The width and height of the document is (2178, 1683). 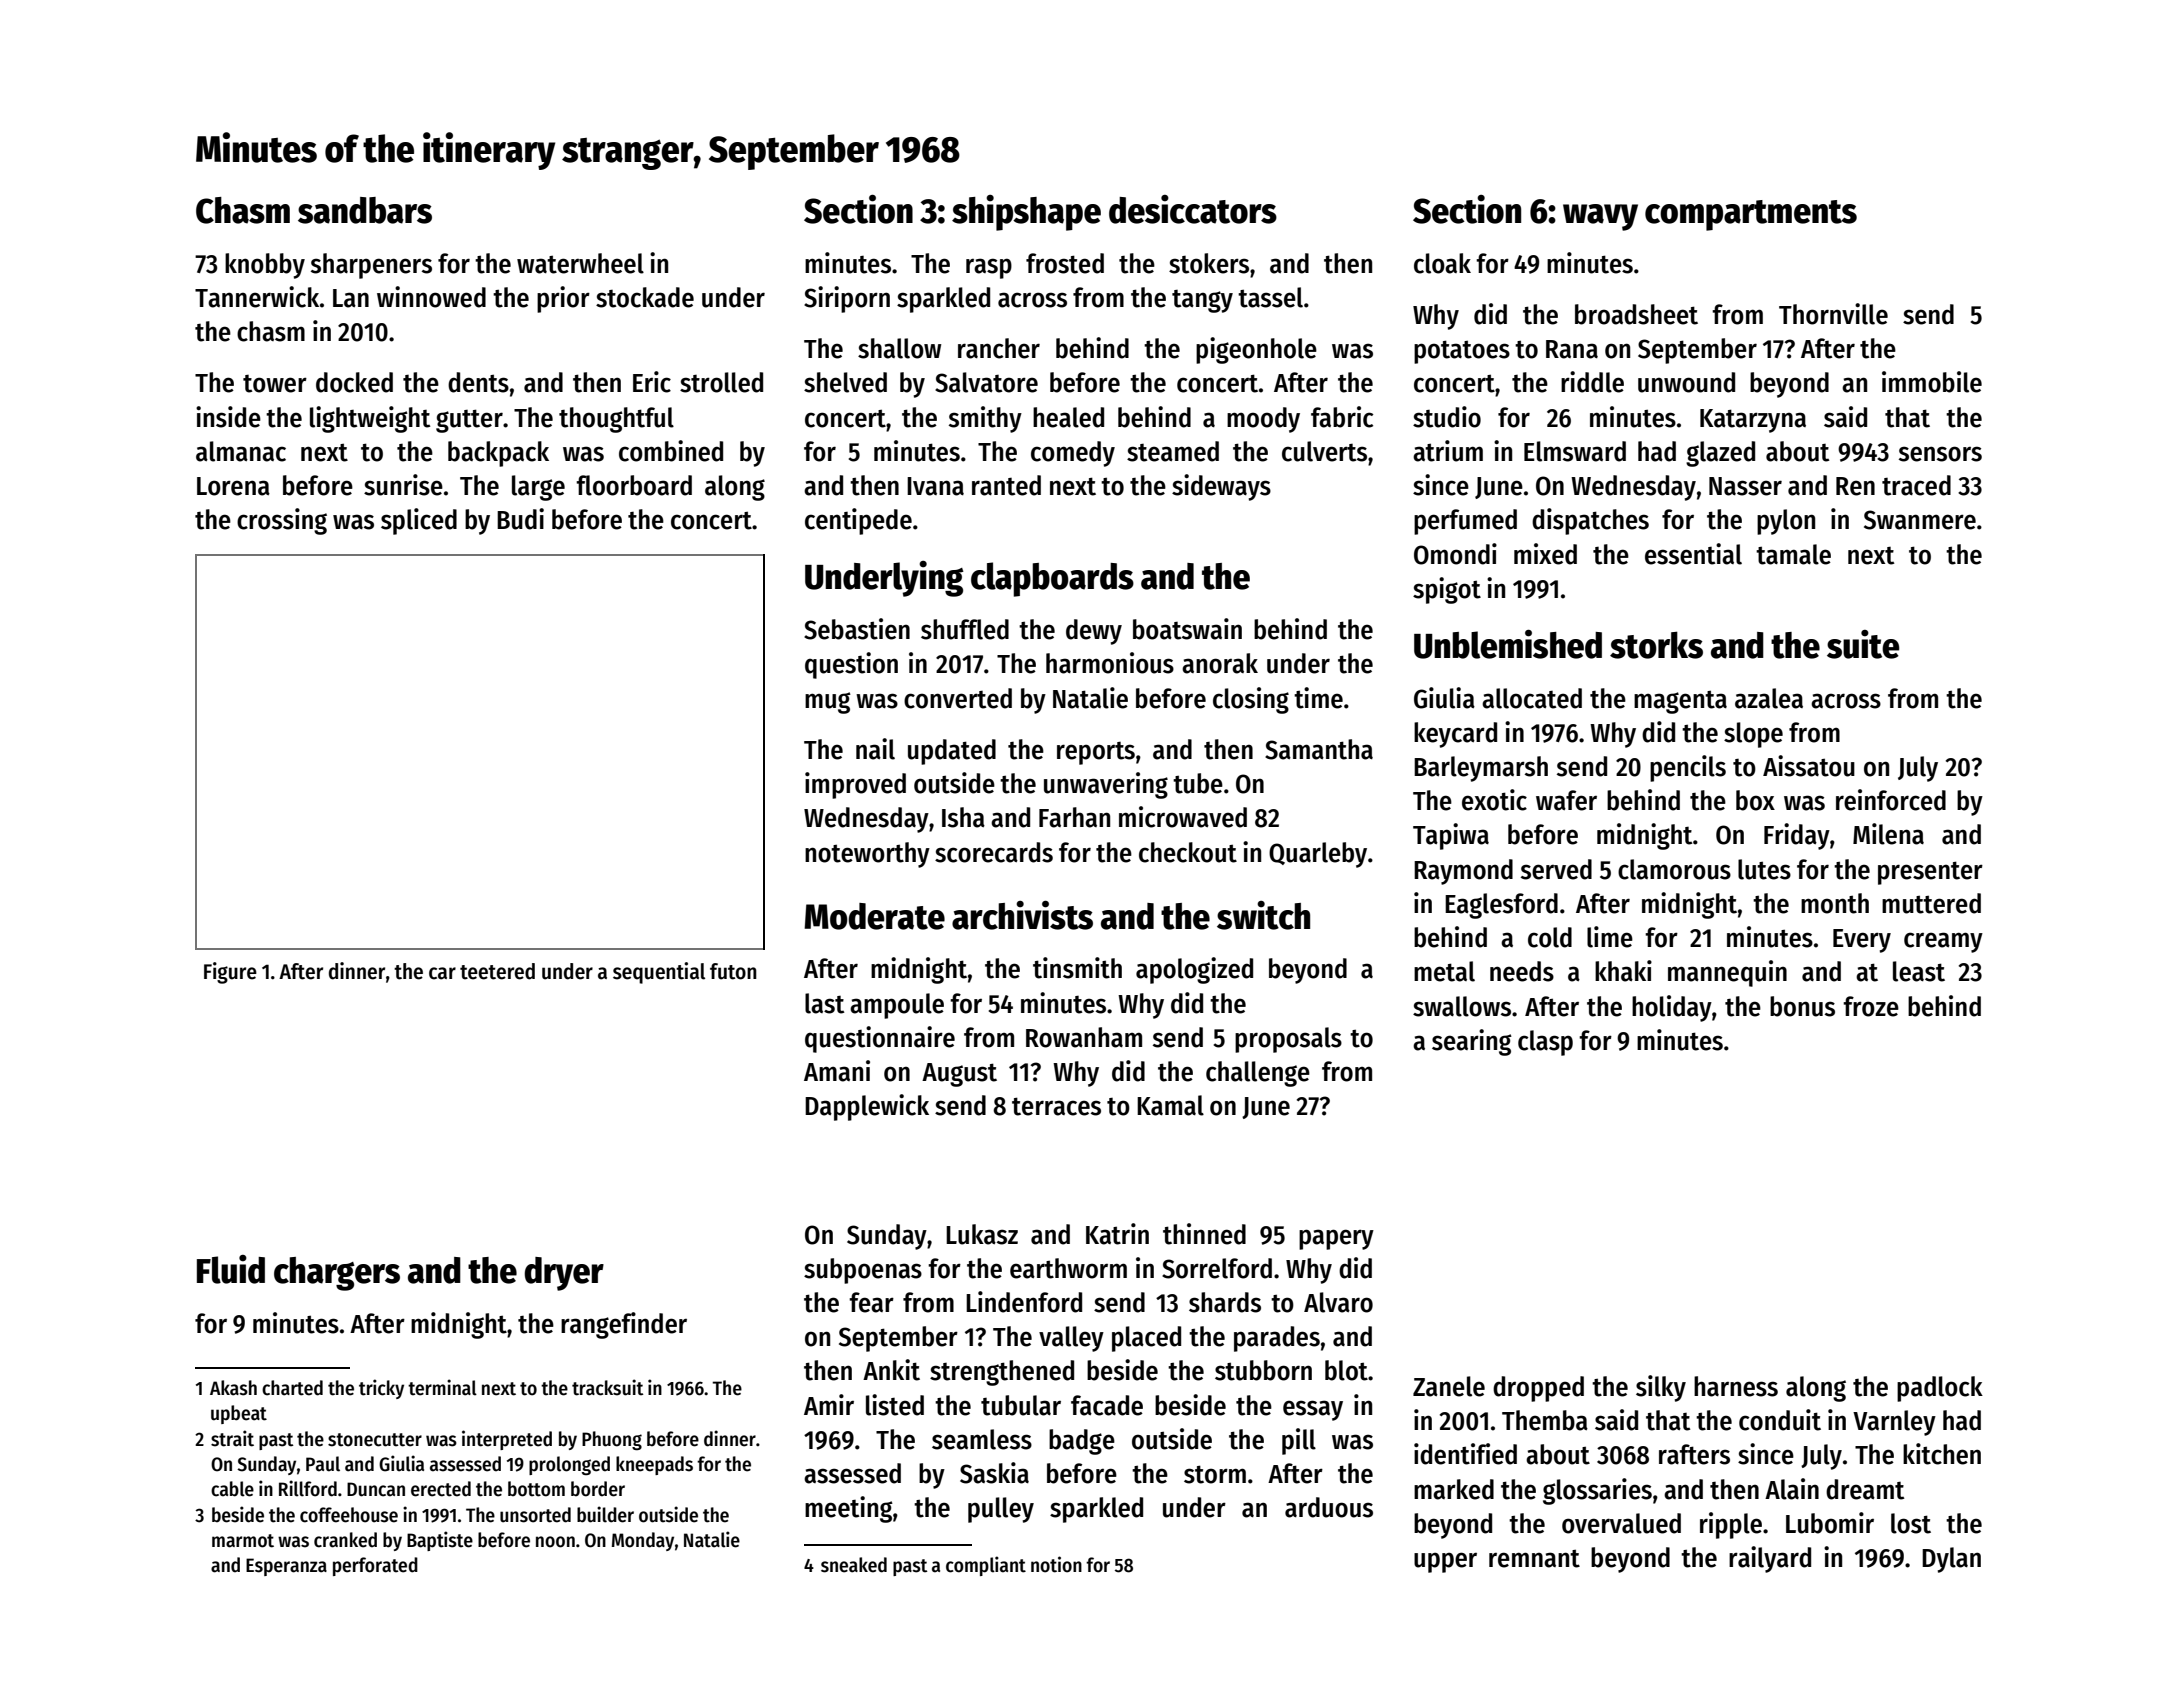 I want to click on dryer, so click(x=564, y=1274).
